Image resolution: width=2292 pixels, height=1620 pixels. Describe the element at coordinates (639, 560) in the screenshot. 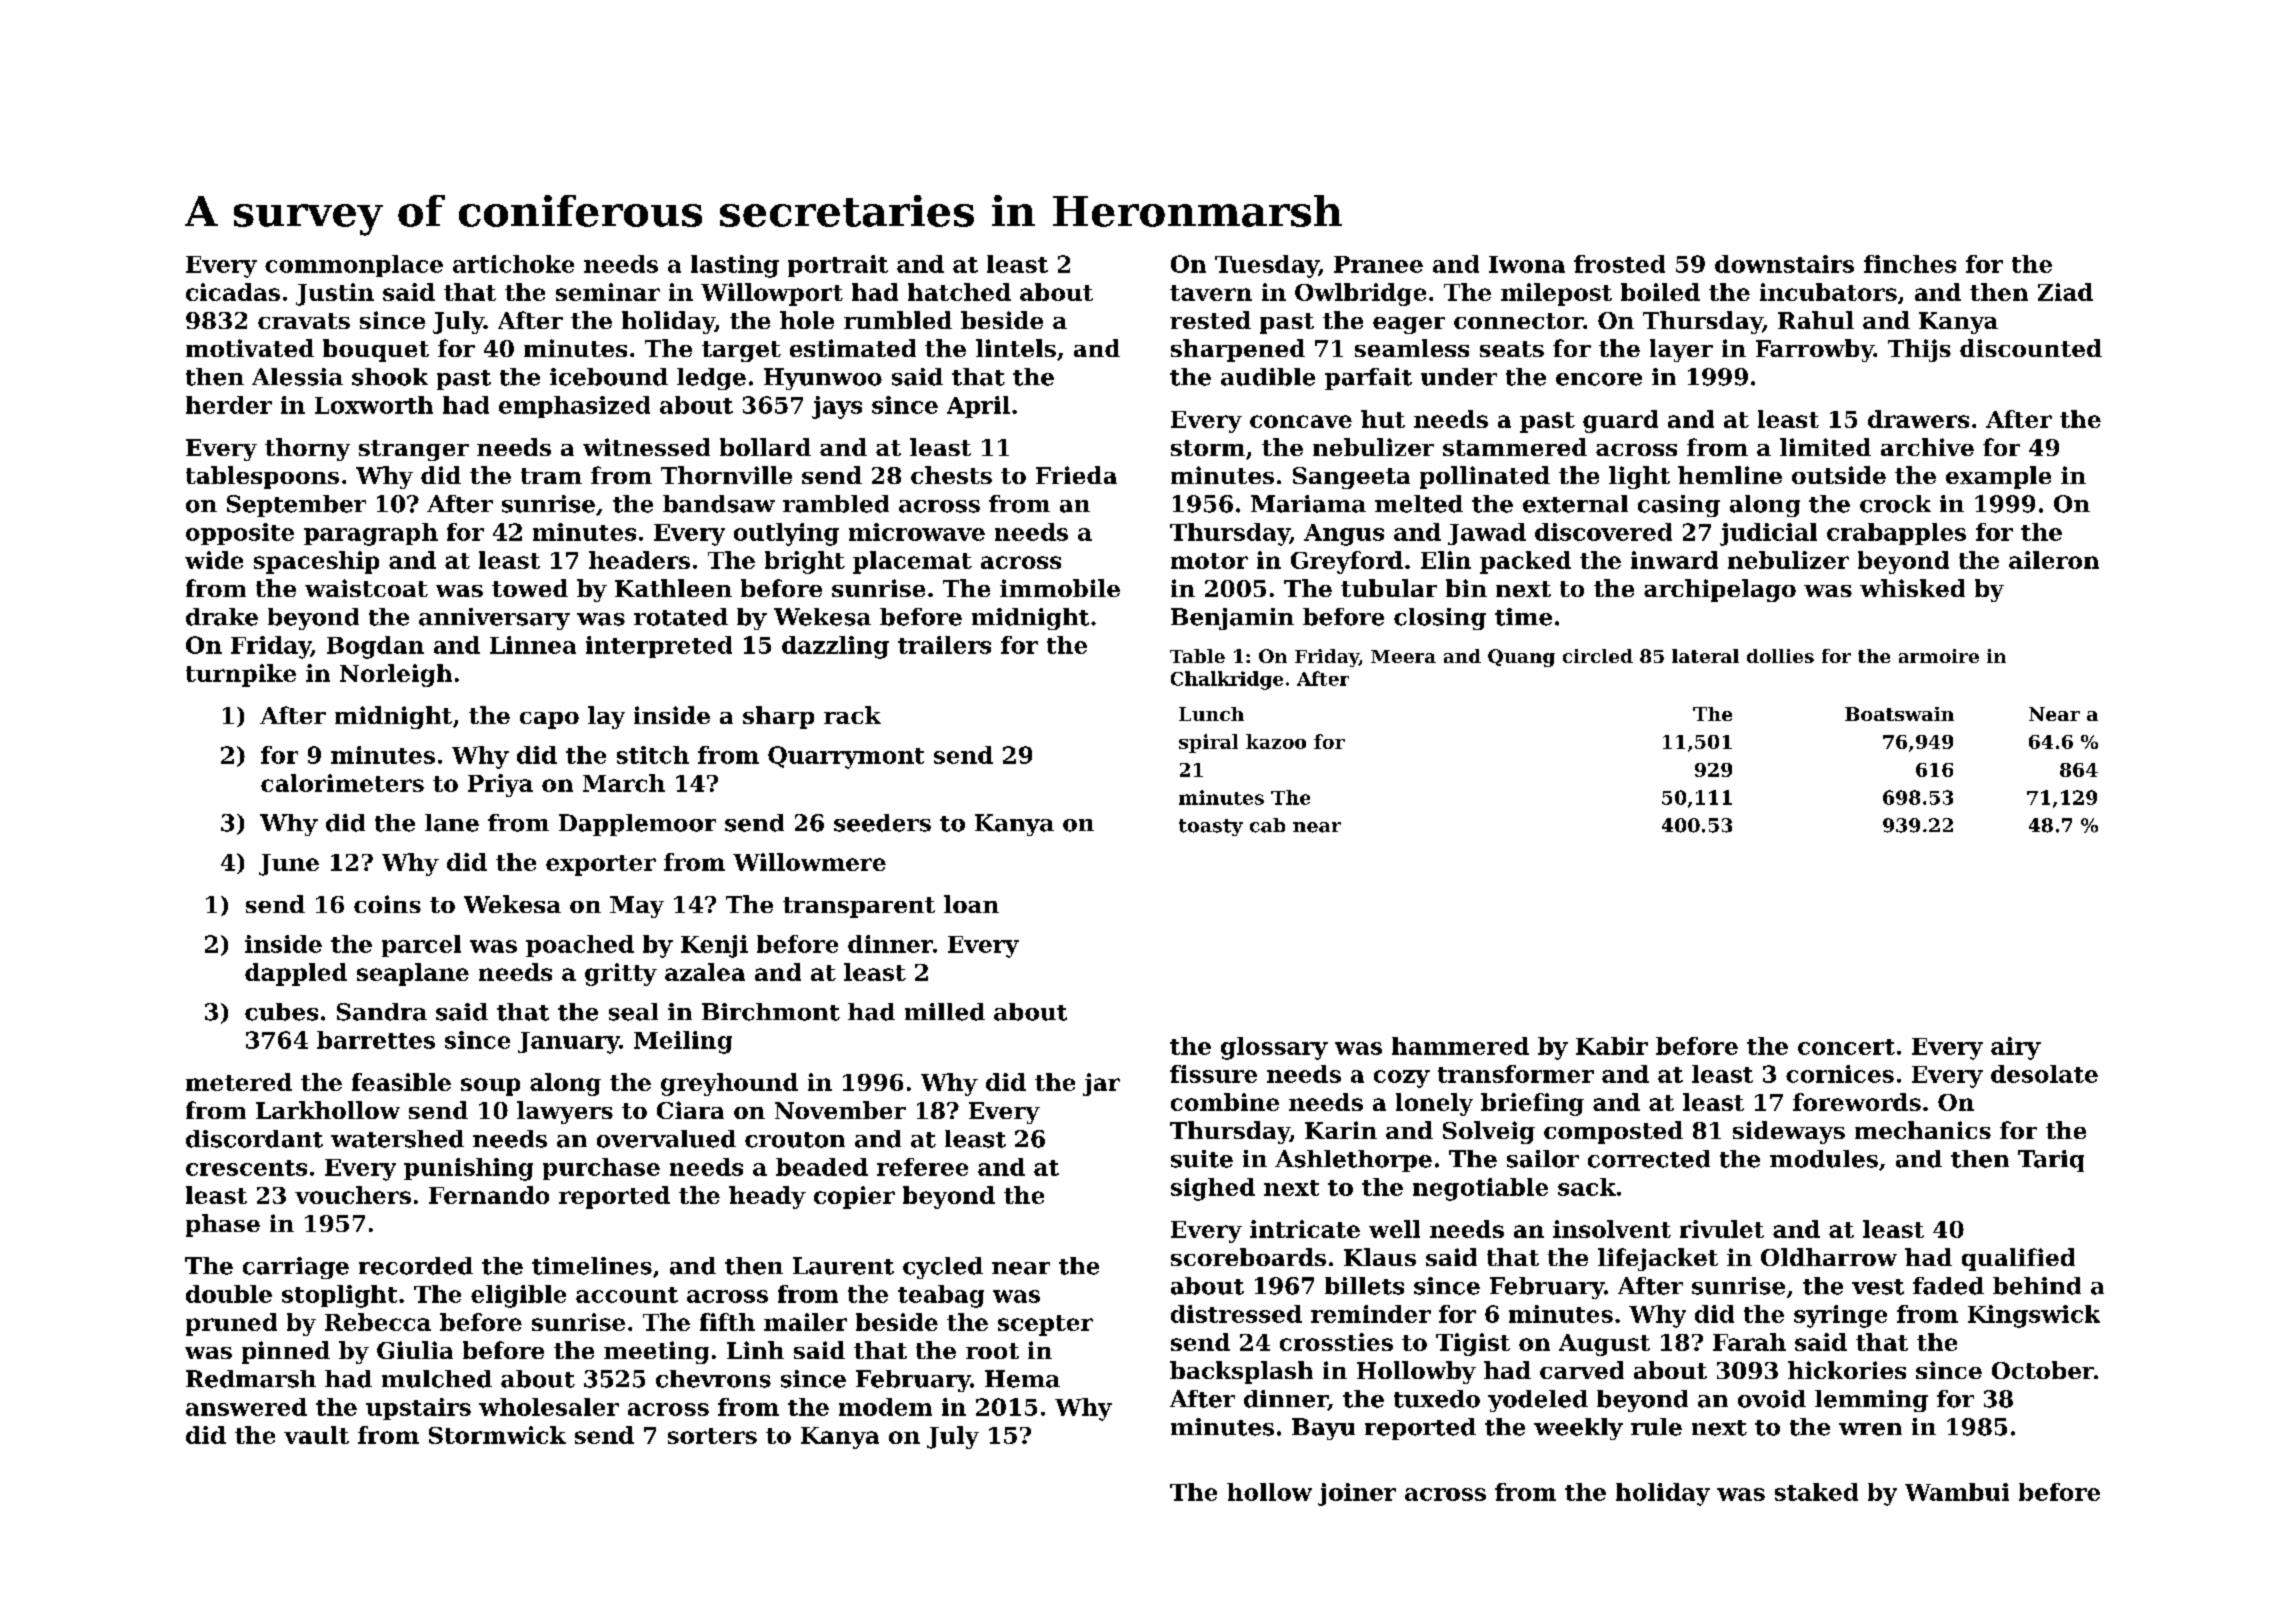

I see `headers` at that location.
